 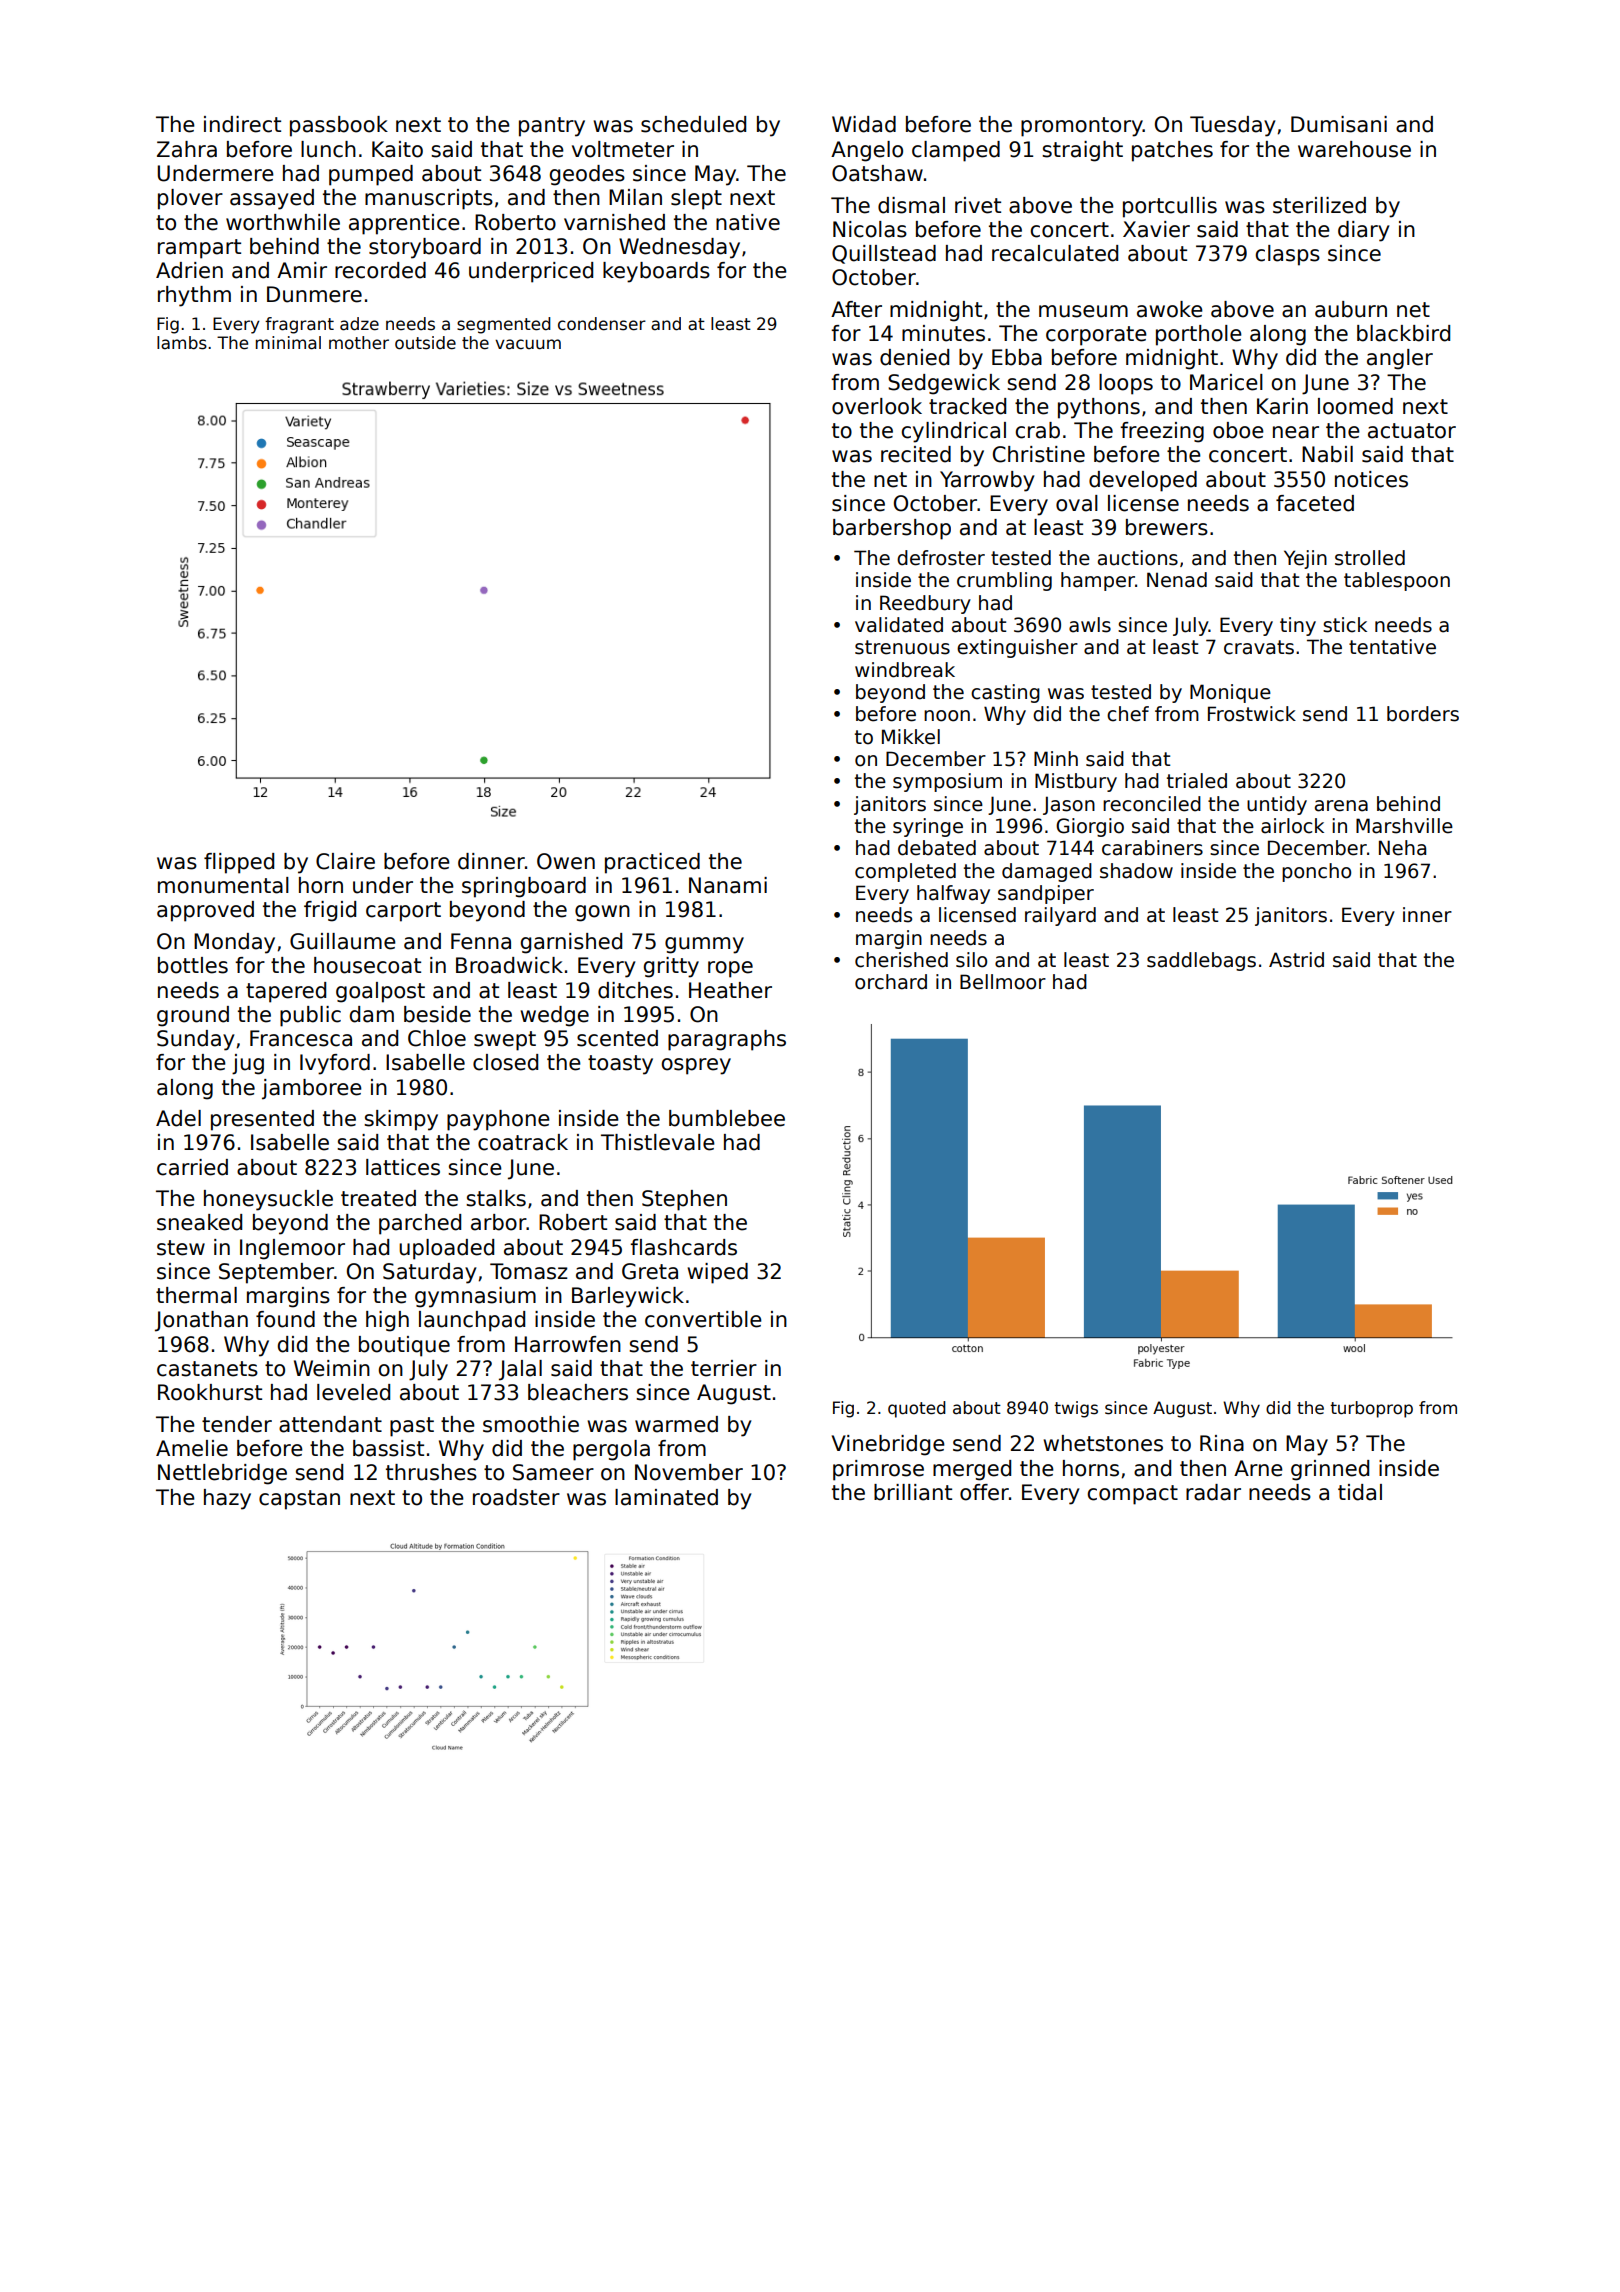 I want to click on Claire, so click(x=345, y=861).
